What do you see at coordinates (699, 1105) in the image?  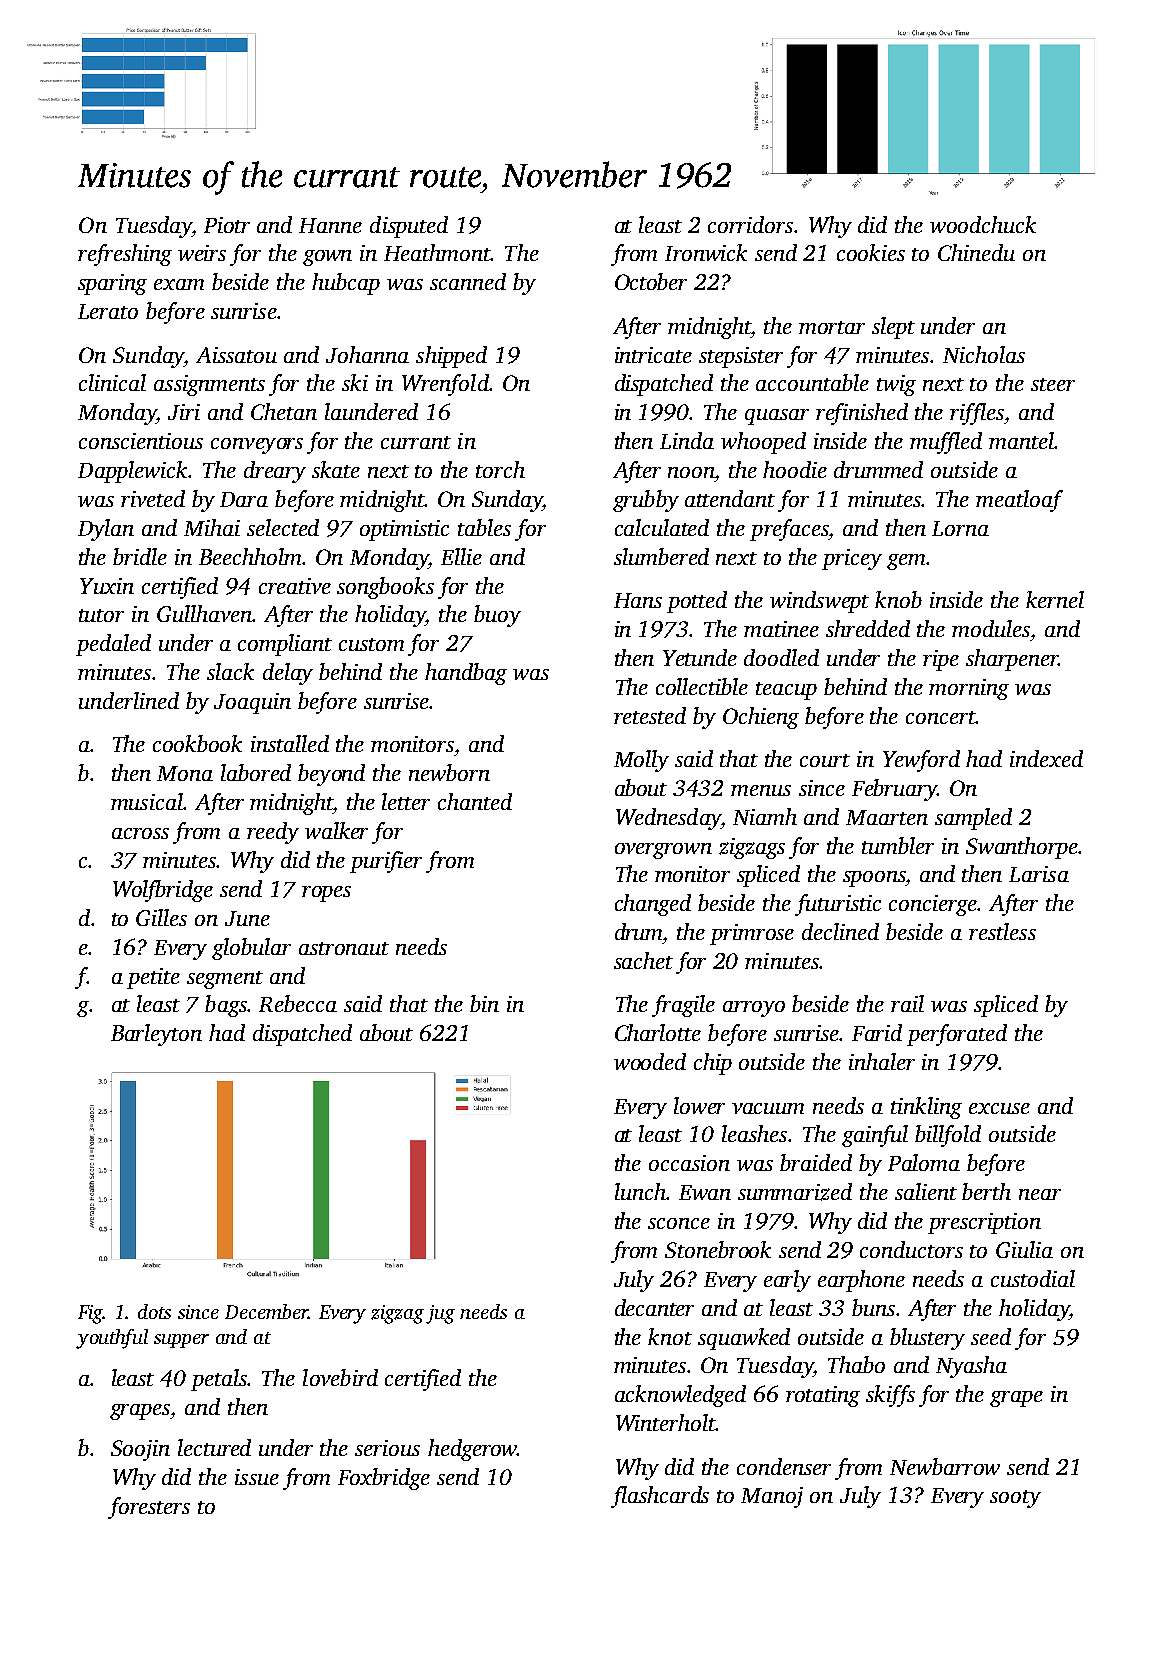 I see `lower` at bounding box center [699, 1105].
